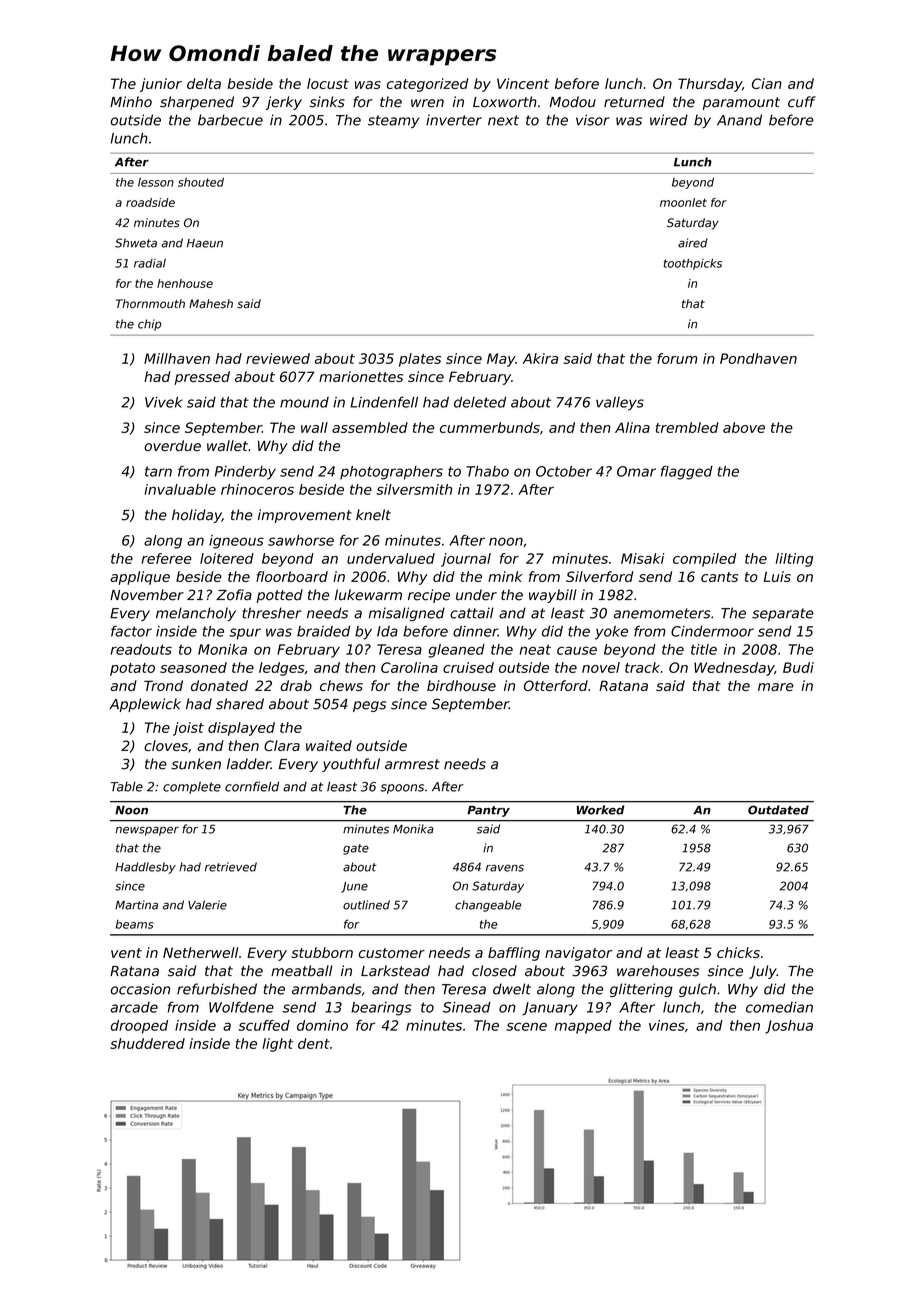 This screenshot has height=1308, width=924. Describe the element at coordinates (166, 745) in the screenshot. I see `cloves` at that location.
